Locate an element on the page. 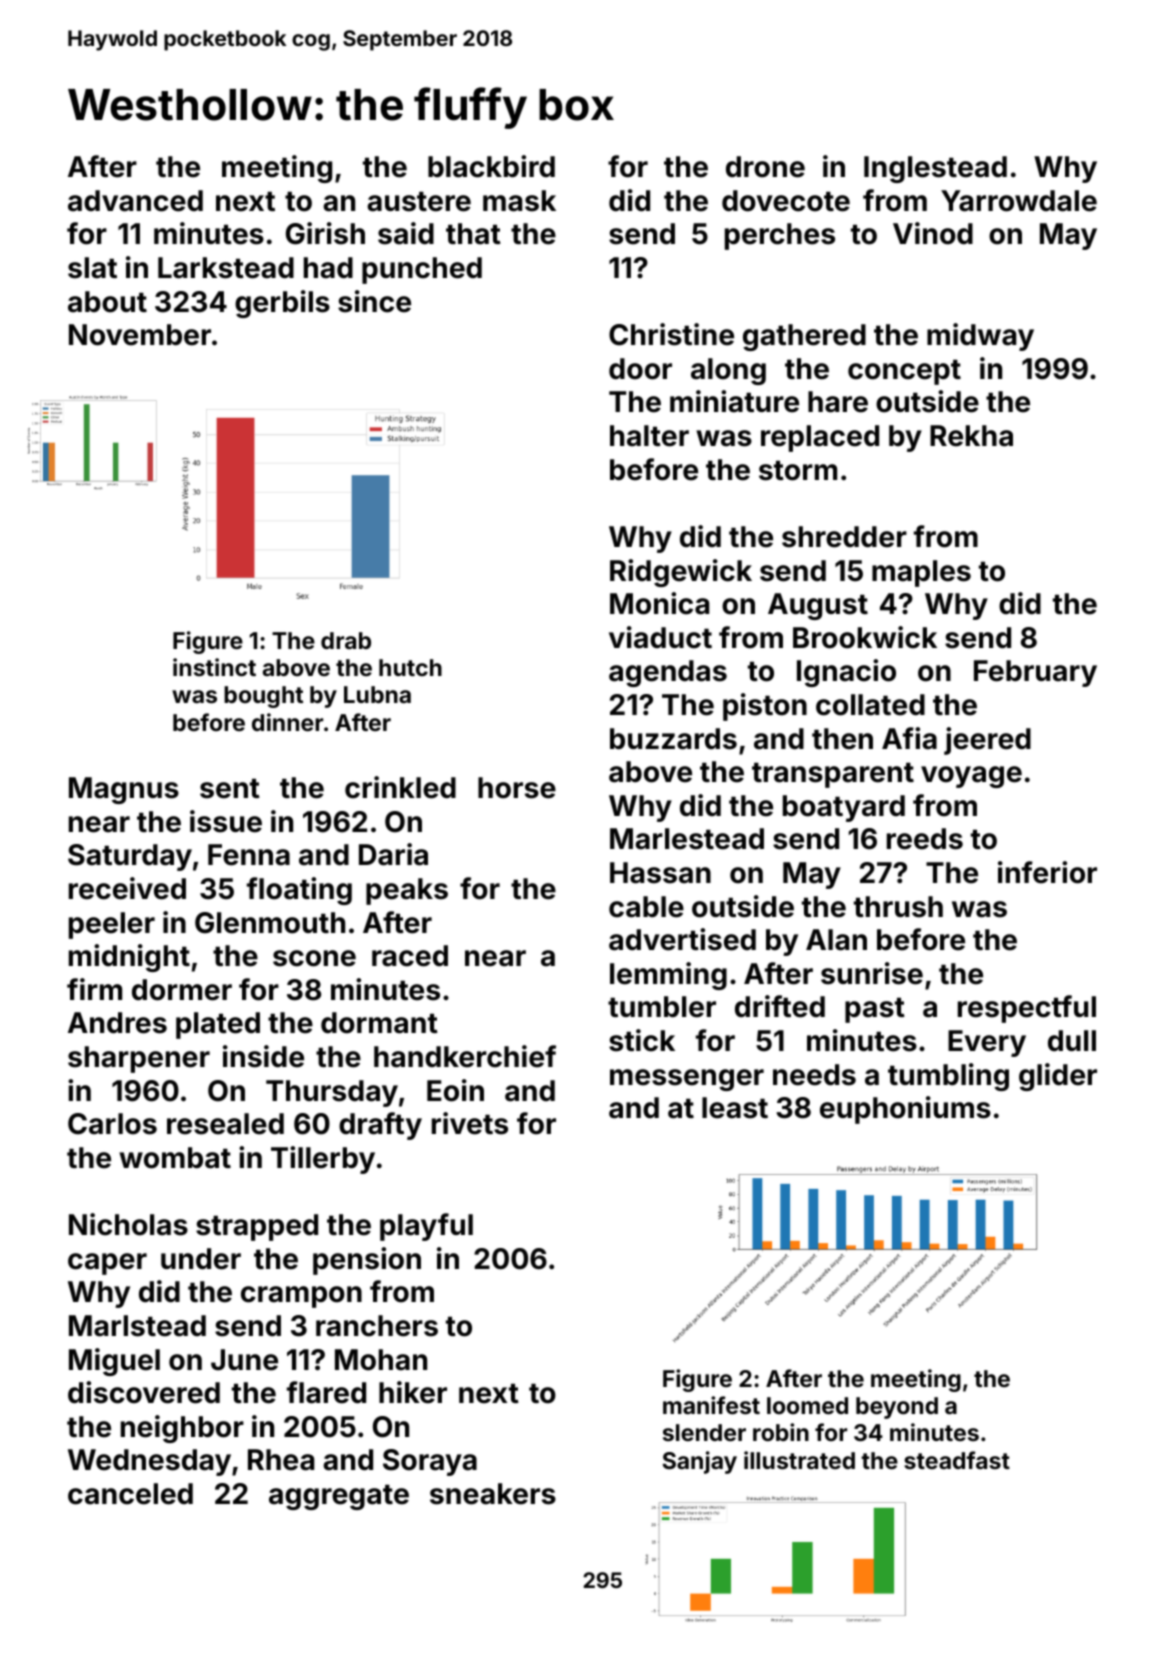 This image has height=1654, width=1165. beyond is located at coordinates (897, 1408).
